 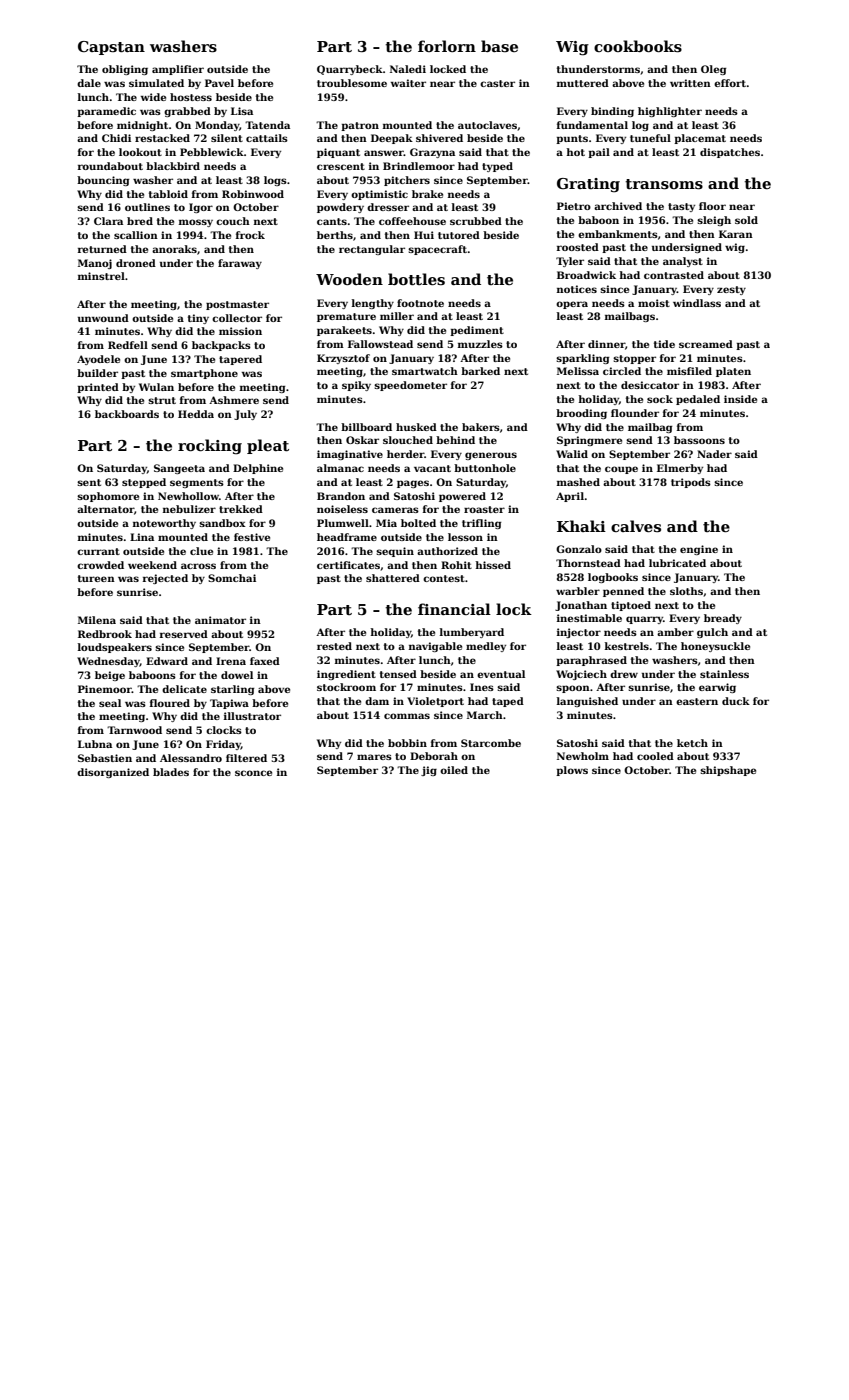 I want to click on Redfell, so click(x=128, y=345).
